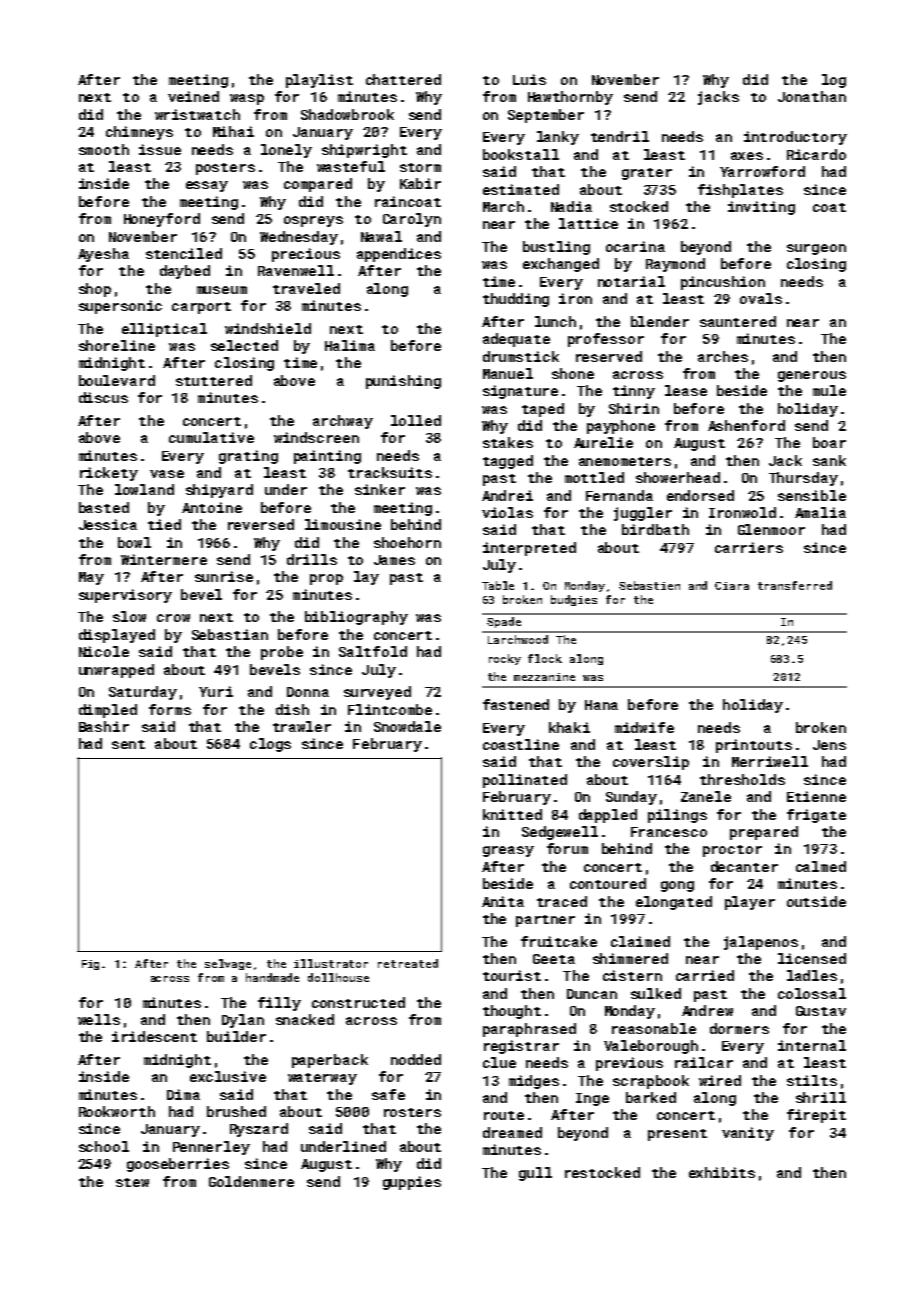  I want to click on paperback, so click(330, 1061).
